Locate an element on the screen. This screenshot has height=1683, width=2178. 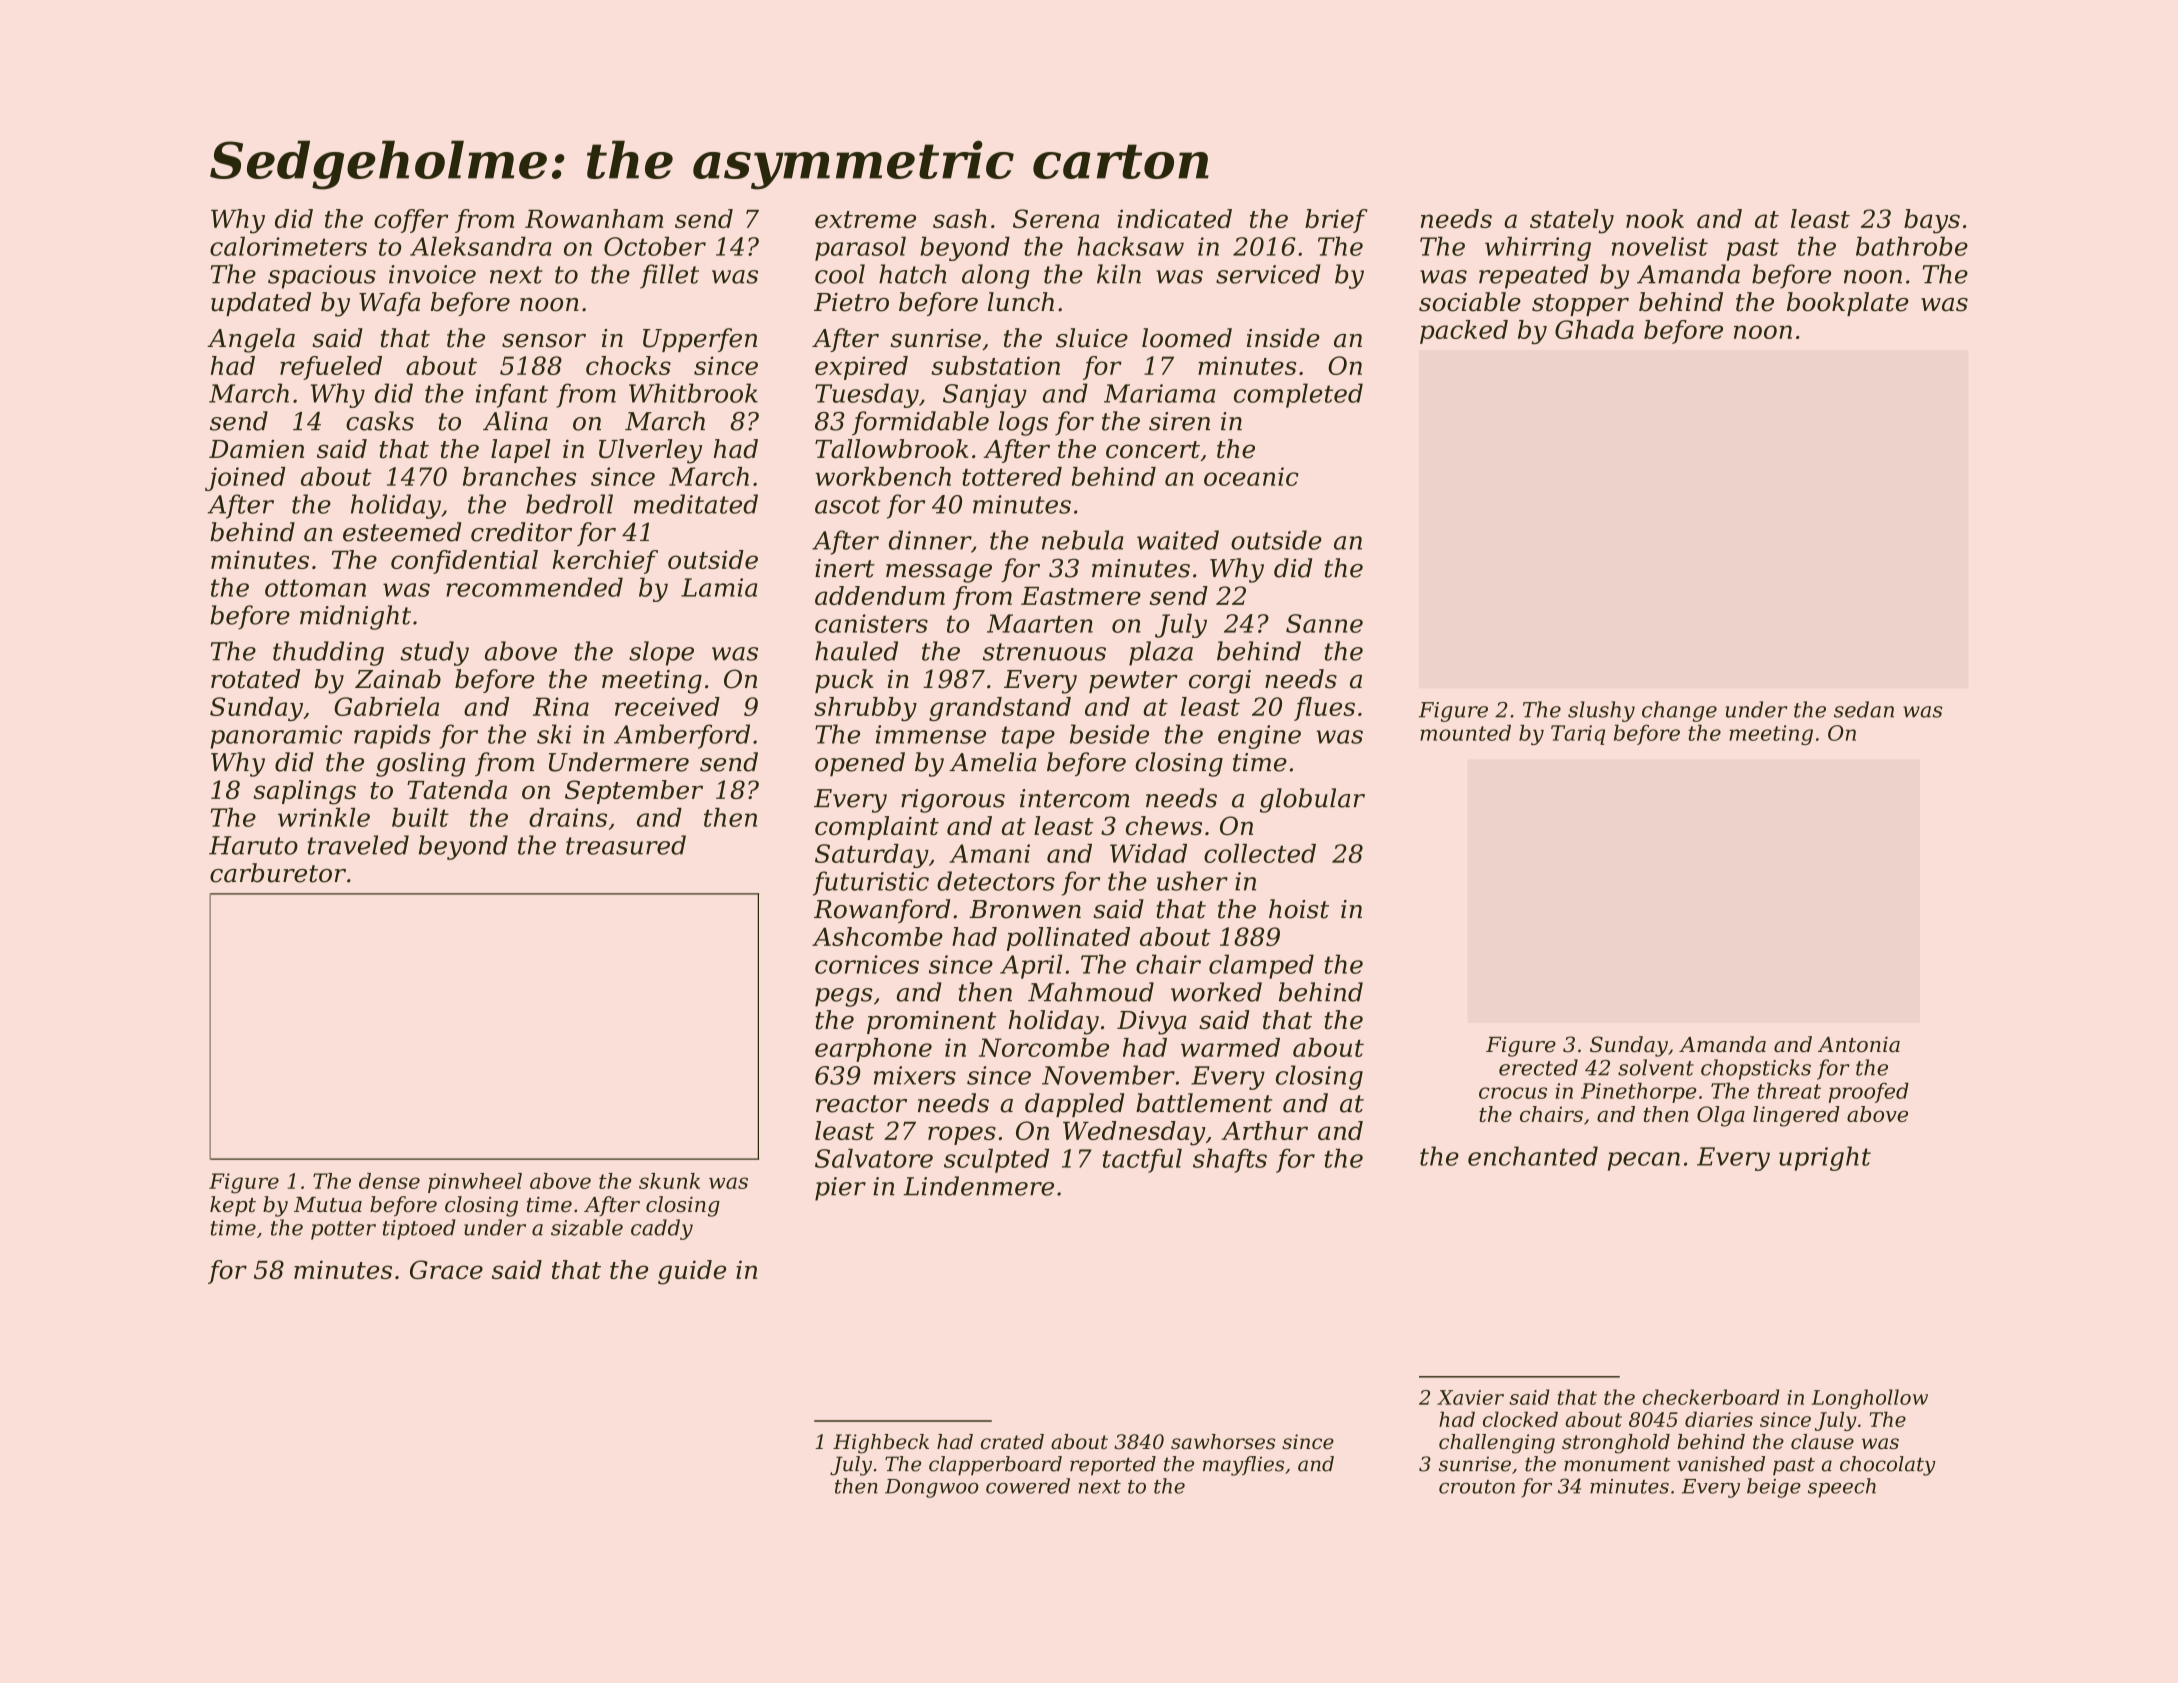
erected is located at coordinates (1538, 1067).
